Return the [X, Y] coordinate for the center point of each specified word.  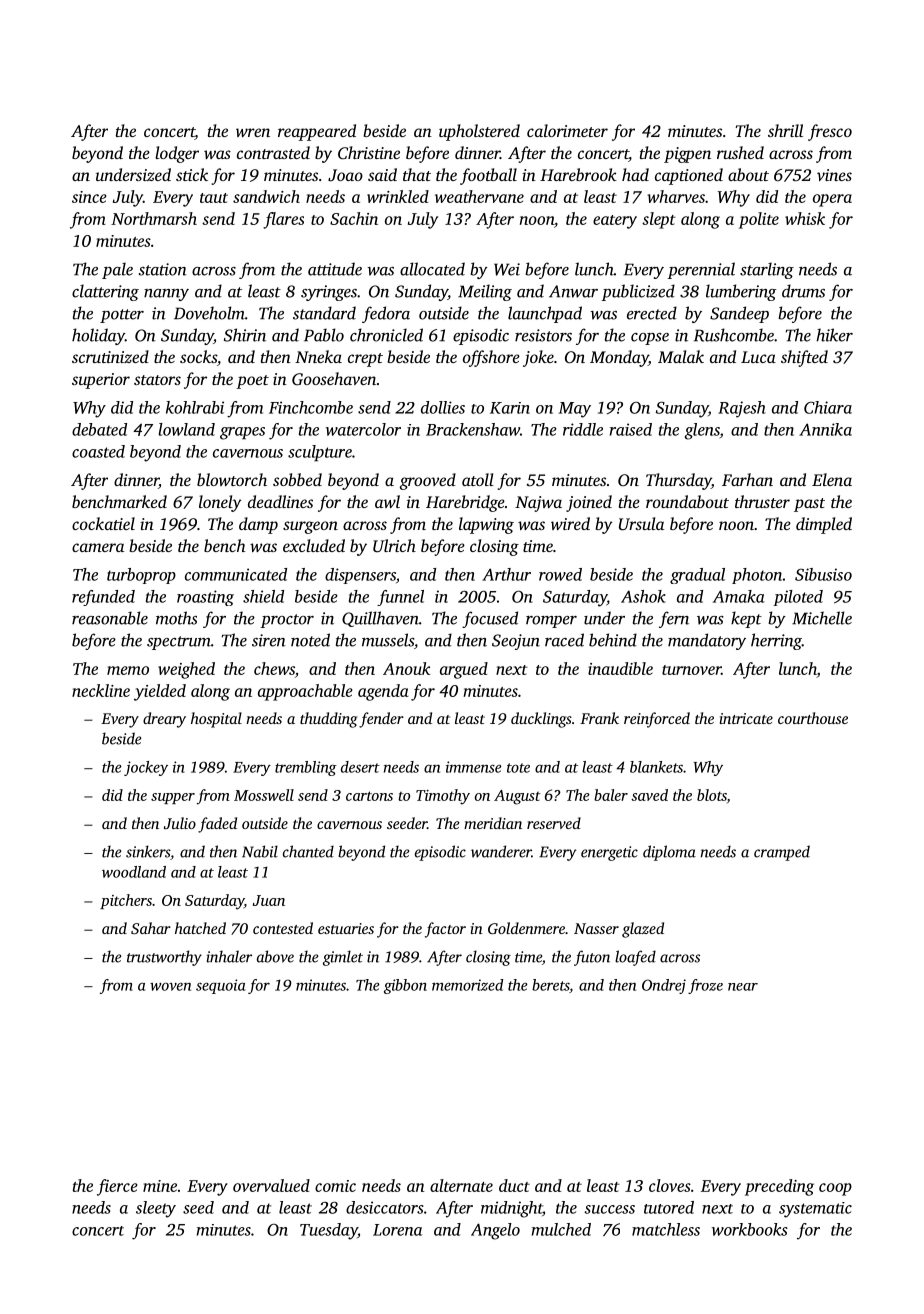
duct [514, 1185]
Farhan [747, 479]
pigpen [687, 155]
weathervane [479, 196]
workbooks [750, 1229]
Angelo [495, 1231]
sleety [156, 1209]
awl [387, 501]
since [89, 197]
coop [835, 1189]
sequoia [221, 986]
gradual [697, 576]
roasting [205, 598]
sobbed [297, 479]
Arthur [506, 574]
